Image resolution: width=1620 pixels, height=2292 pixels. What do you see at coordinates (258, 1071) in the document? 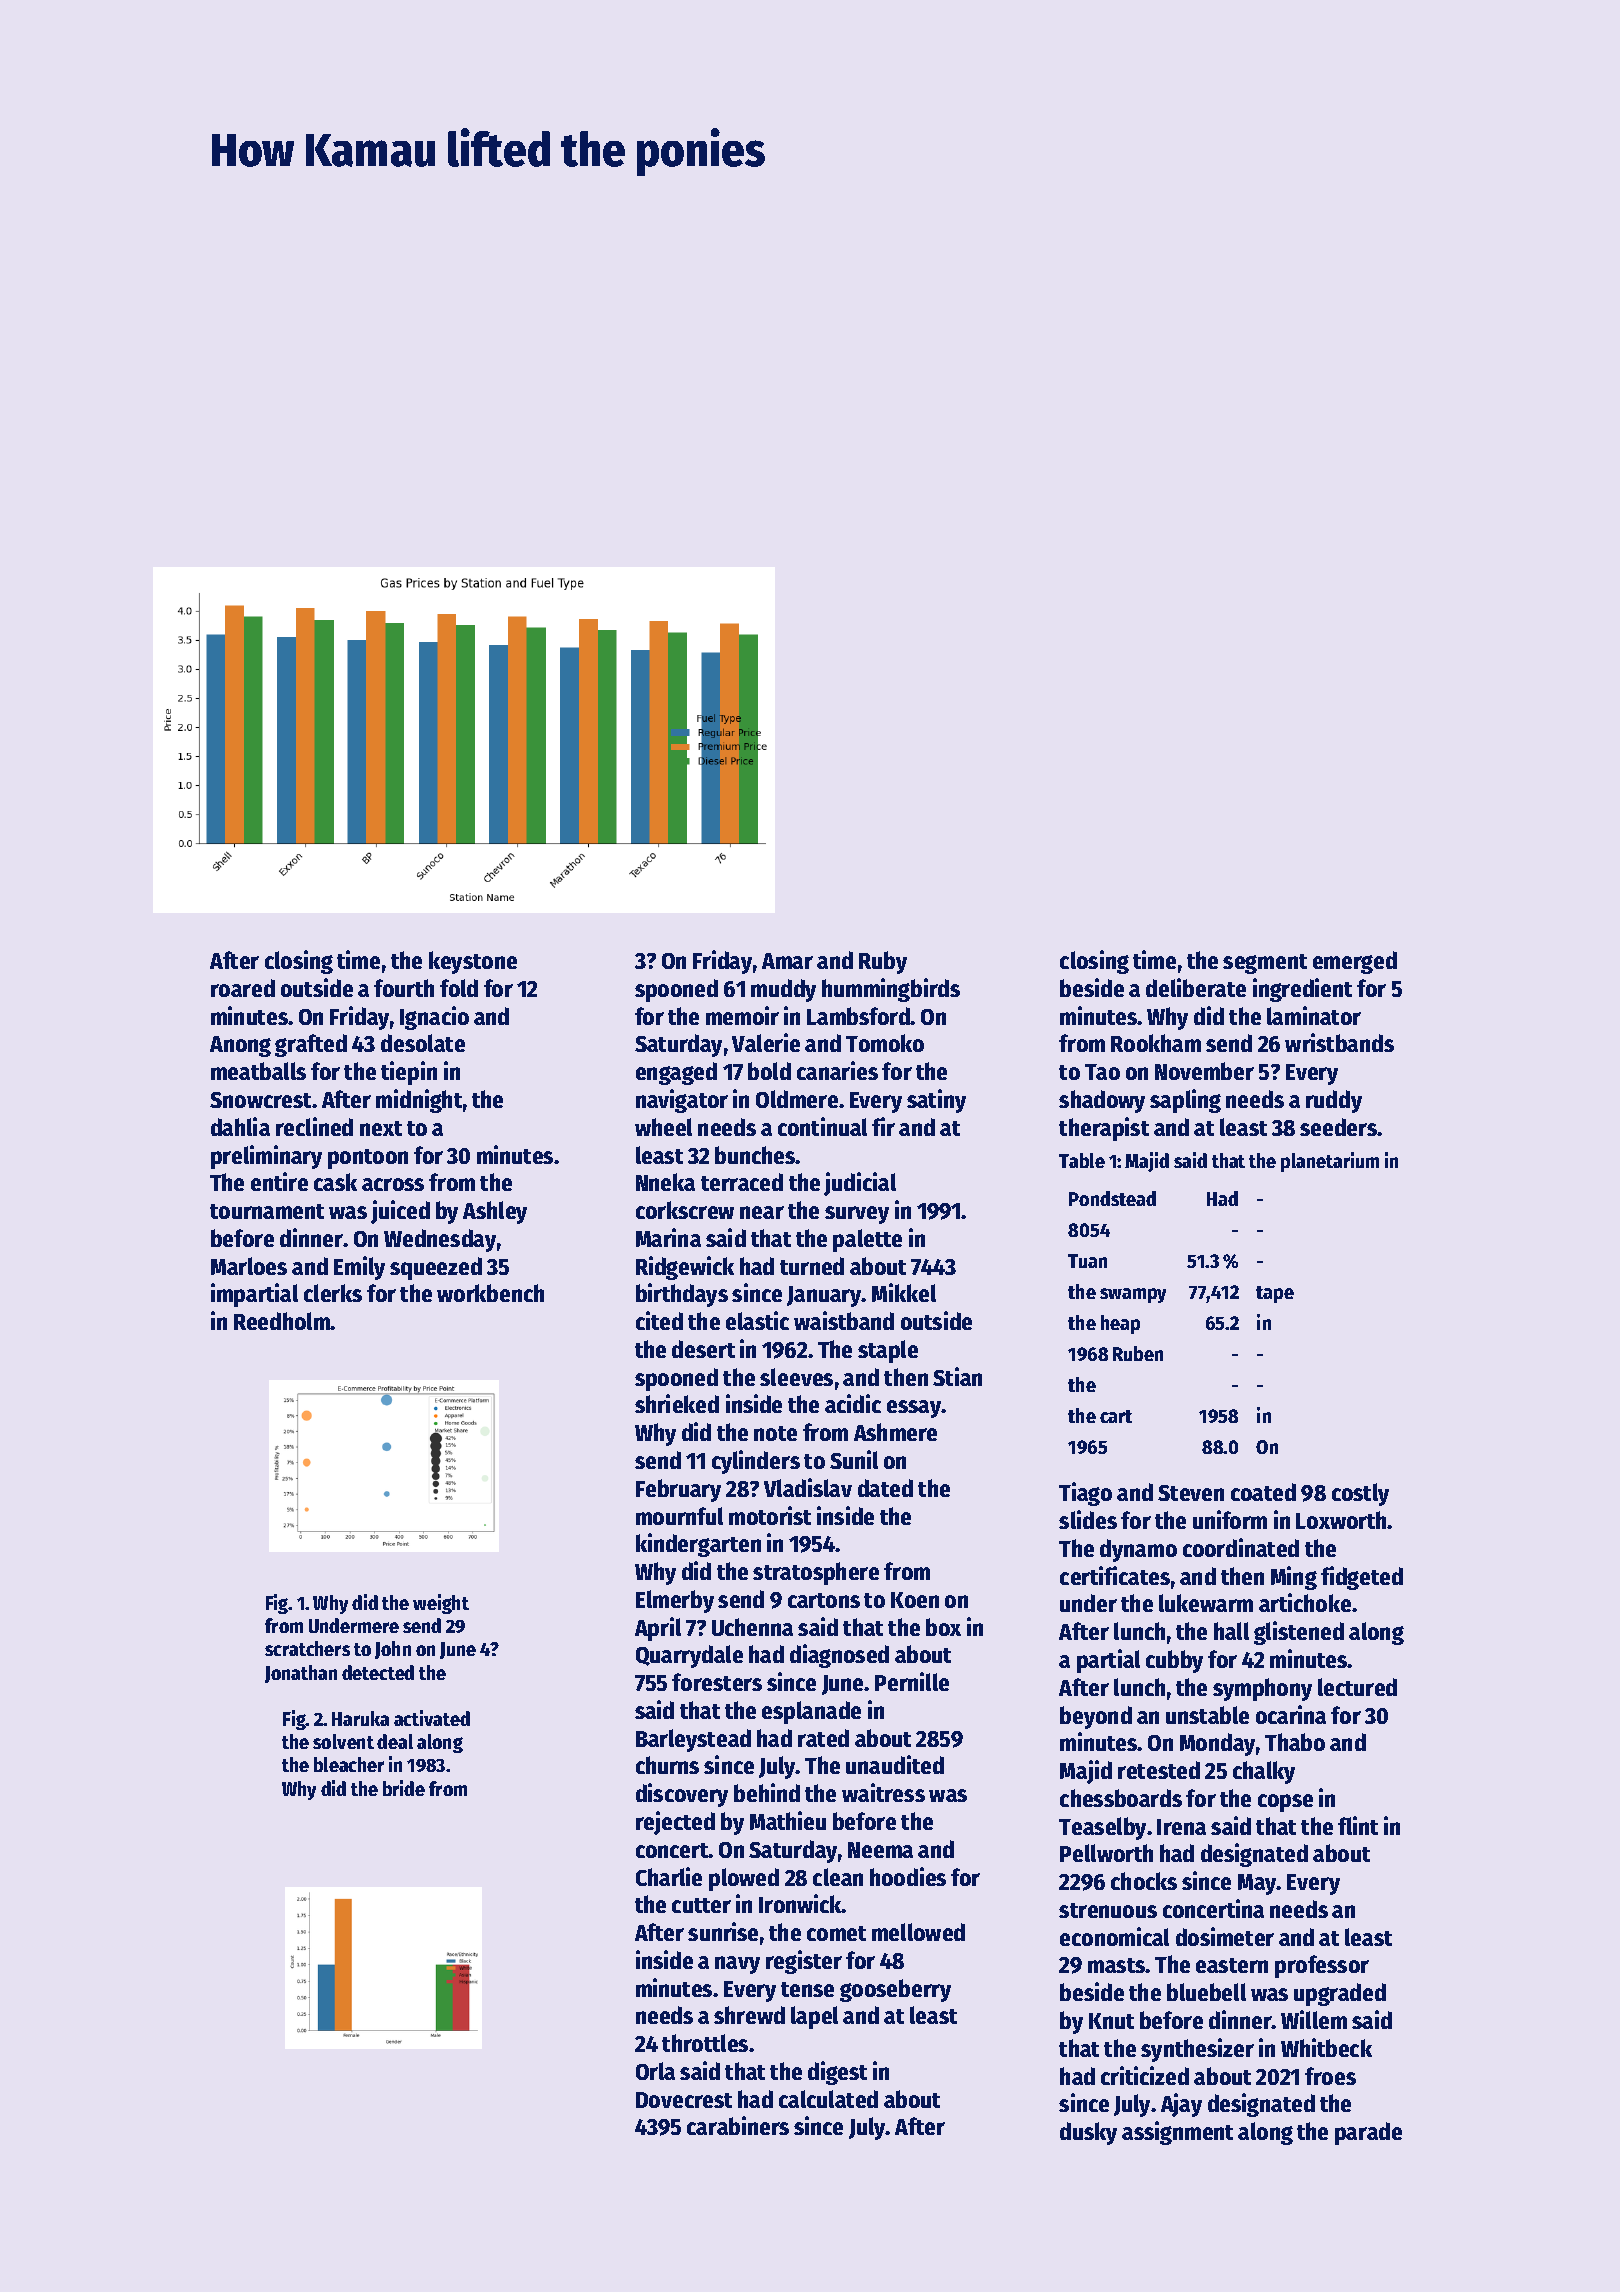
I see `meatballs` at bounding box center [258, 1071].
